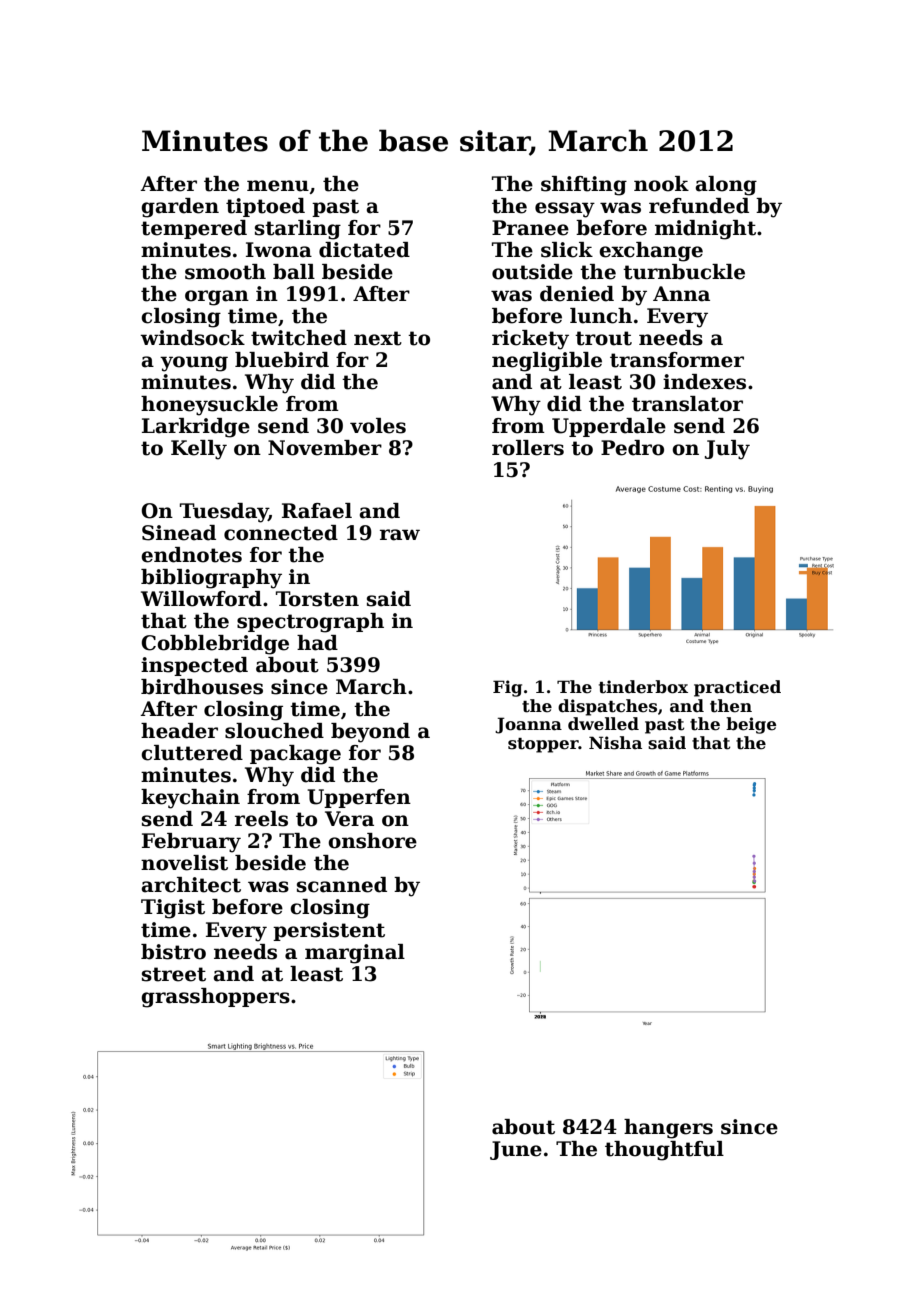 The width and height of the screenshot is (924, 1311). I want to click on garden, so click(180, 208).
